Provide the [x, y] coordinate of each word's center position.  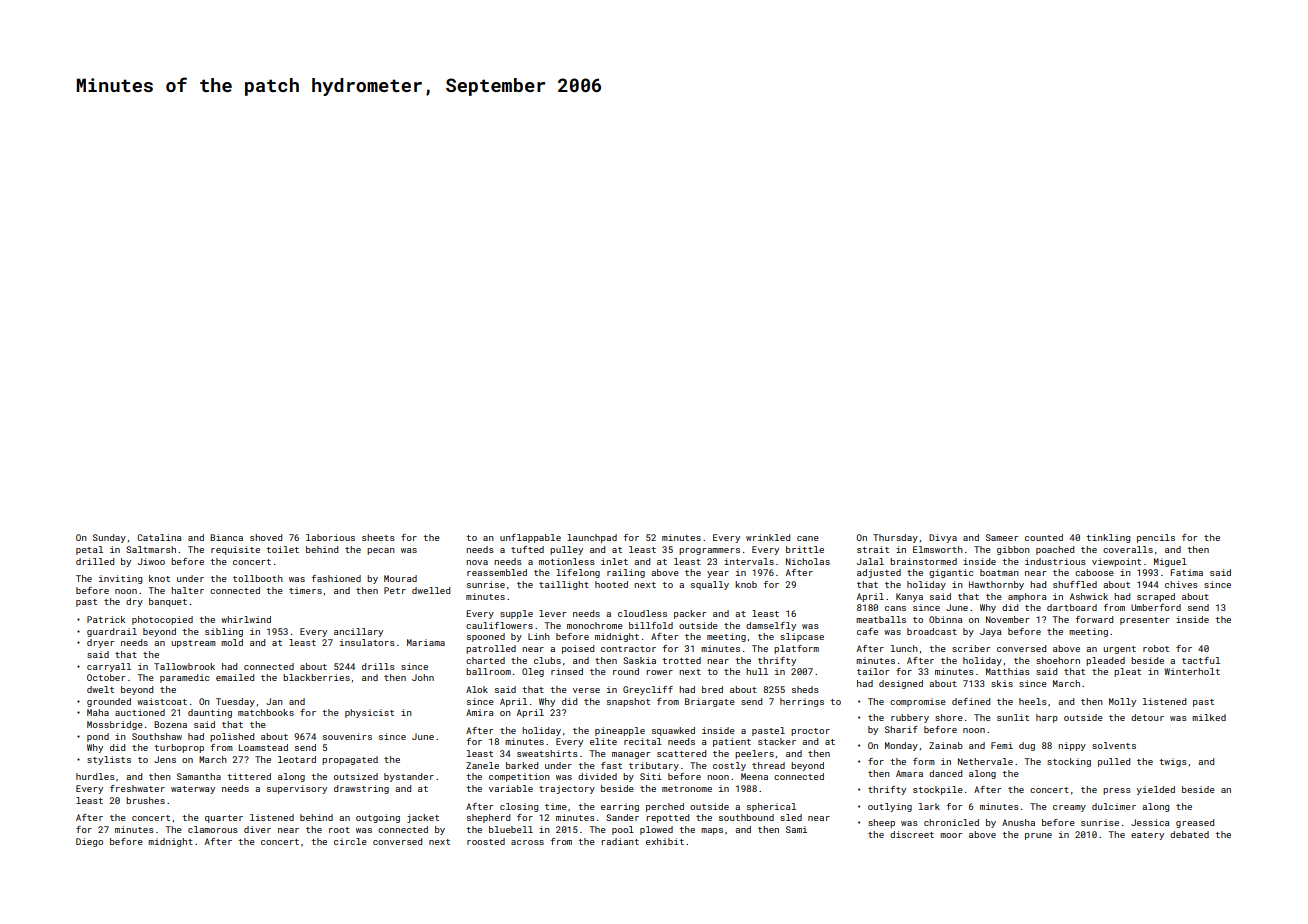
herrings [802, 702]
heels [1033, 701]
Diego [89, 842]
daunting [210, 713]
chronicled [951, 822]
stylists [109, 760]
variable [511, 788]
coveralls [1128, 549]
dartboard [1072, 607]
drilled [95, 561]
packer [690, 614]
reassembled [497, 572]
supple [516, 614]
